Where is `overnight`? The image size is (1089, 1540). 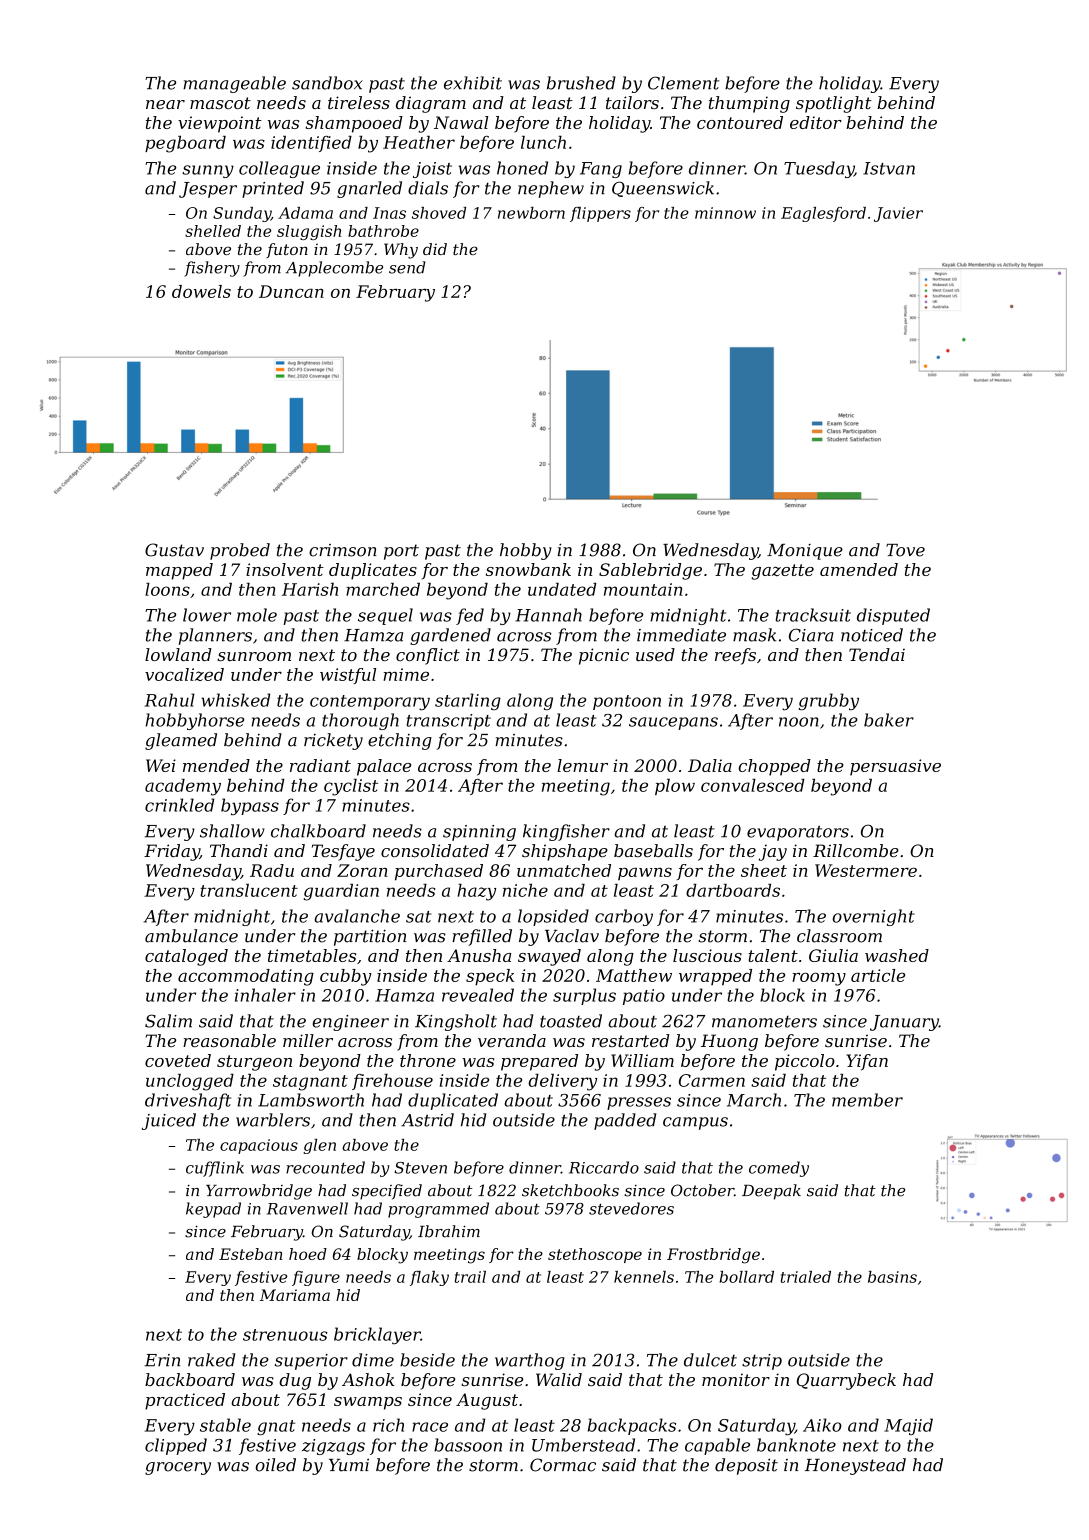
overnight is located at coordinates (873, 917).
